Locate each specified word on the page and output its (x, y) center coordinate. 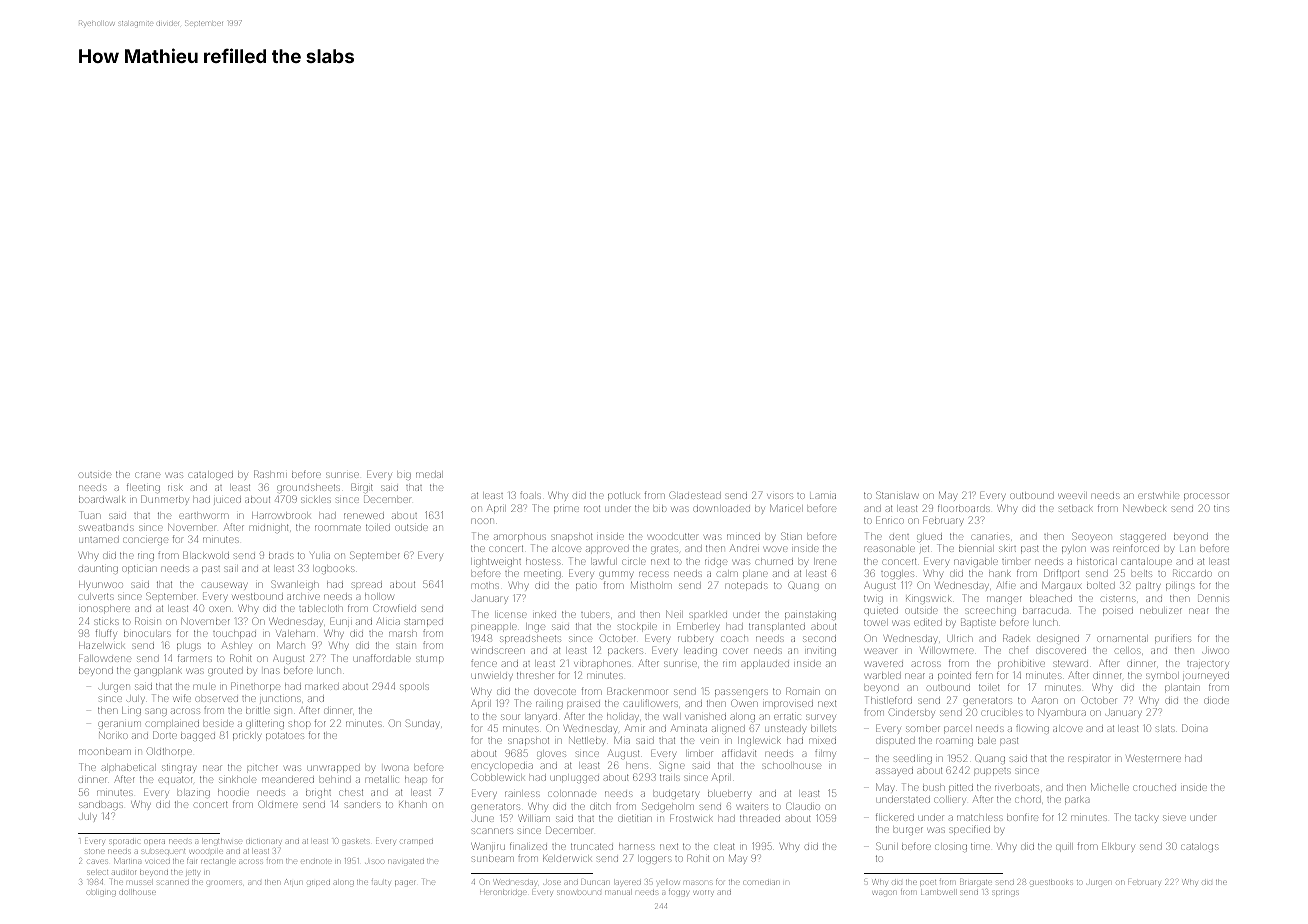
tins (1221, 508)
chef (1018, 650)
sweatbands (106, 528)
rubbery (695, 640)
